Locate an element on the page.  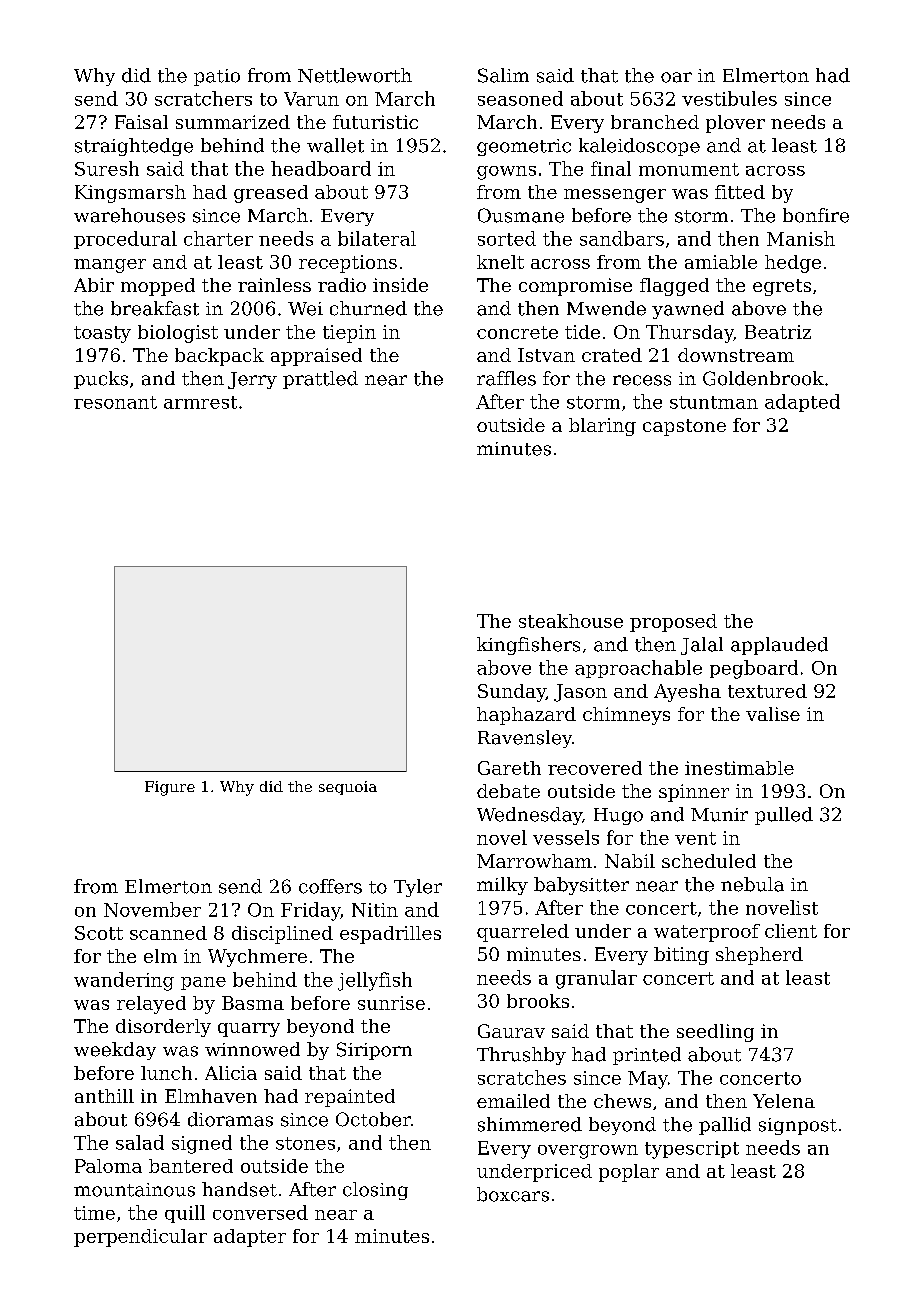
plover is located at coordinates (735, 124).
